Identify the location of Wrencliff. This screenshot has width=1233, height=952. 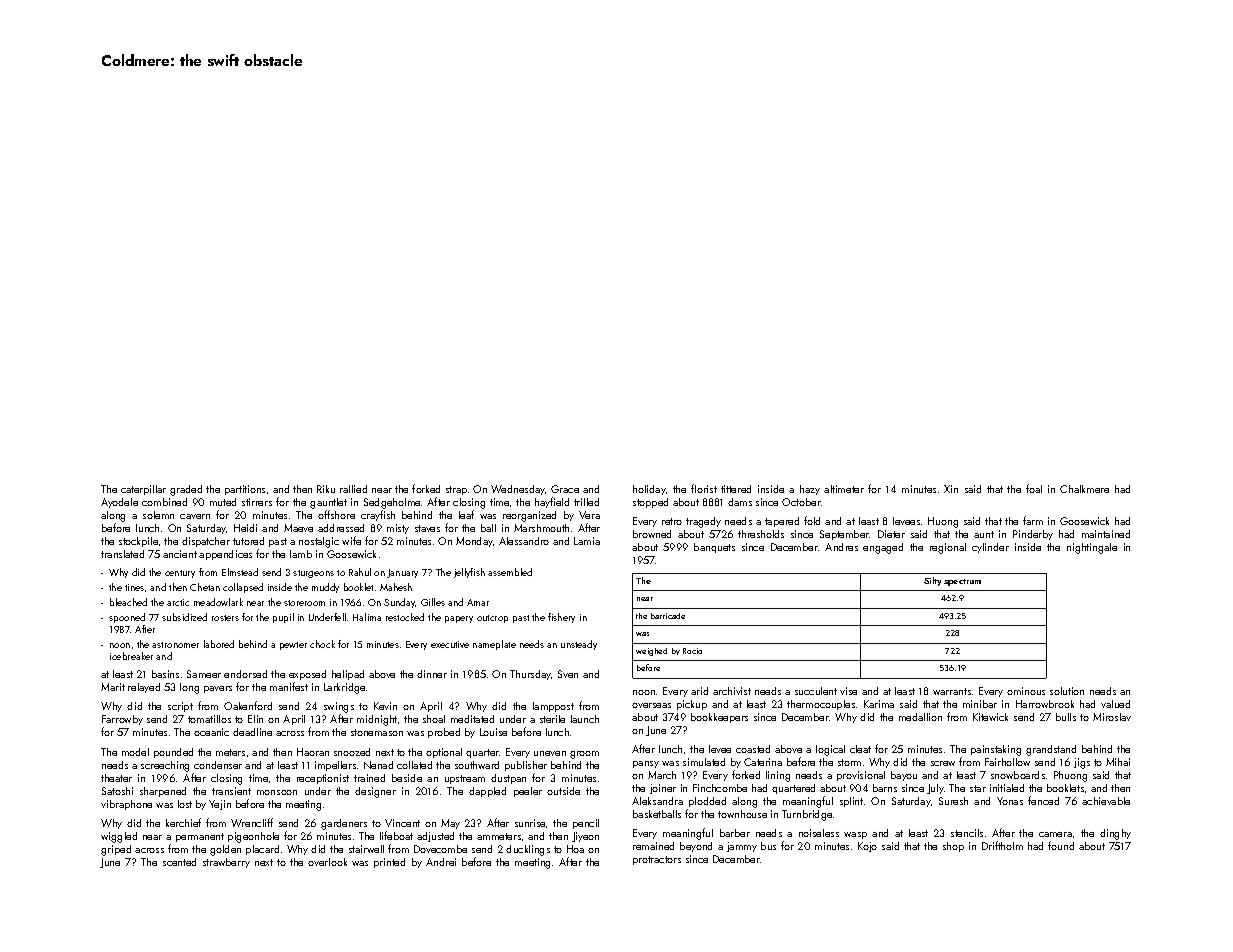
(252, 822).
